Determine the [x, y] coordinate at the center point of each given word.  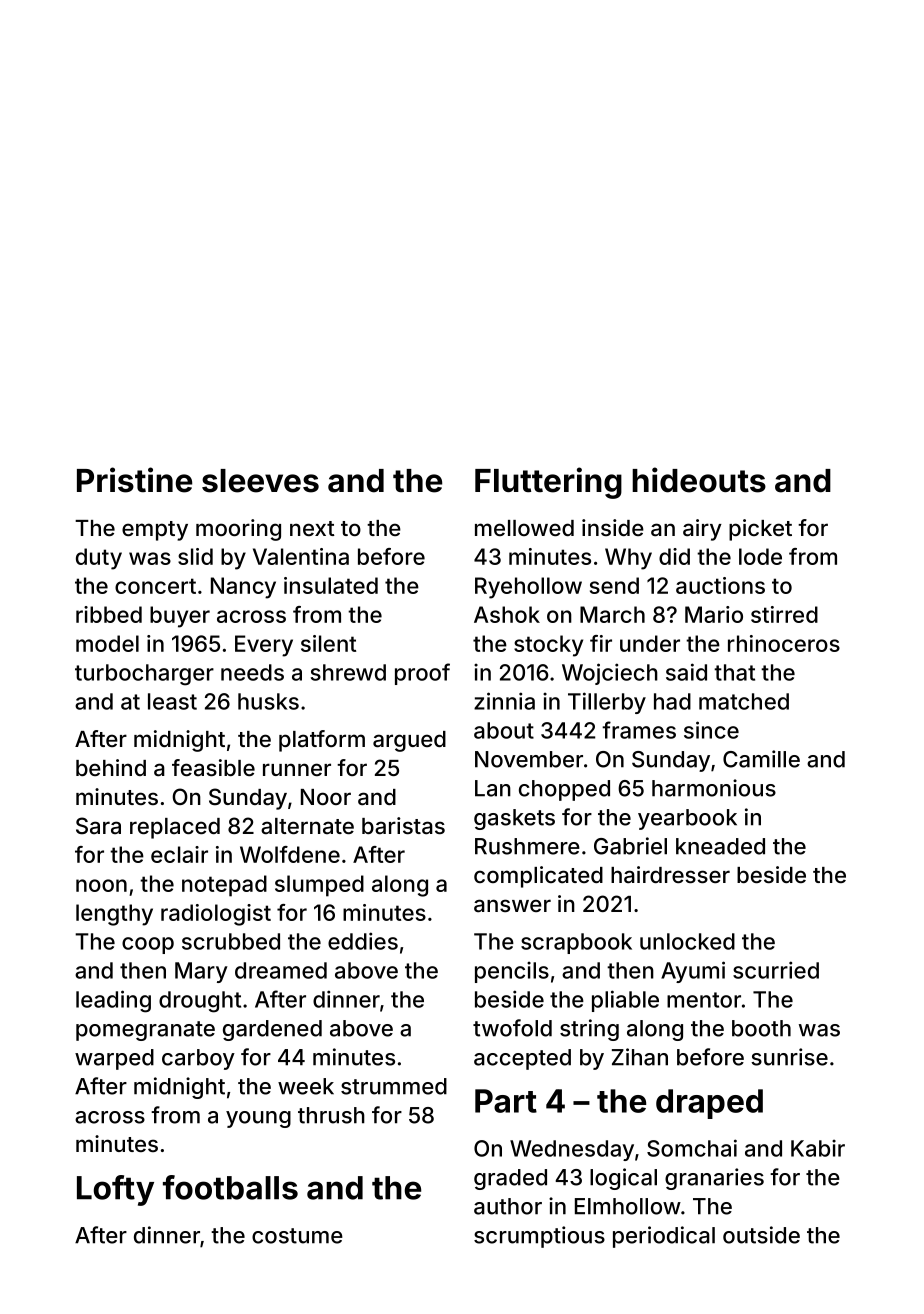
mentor [704, 1000]
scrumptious [539, 1237]
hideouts [699, 480]
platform [322, 741]
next [312, 528]
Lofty [115, 1190]
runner [297, 769]
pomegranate [145, 1031]
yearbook [687, 819]
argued [409, 741]
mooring [238, 530]
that [734, 672]
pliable [625, 1001]
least [172, 701]
